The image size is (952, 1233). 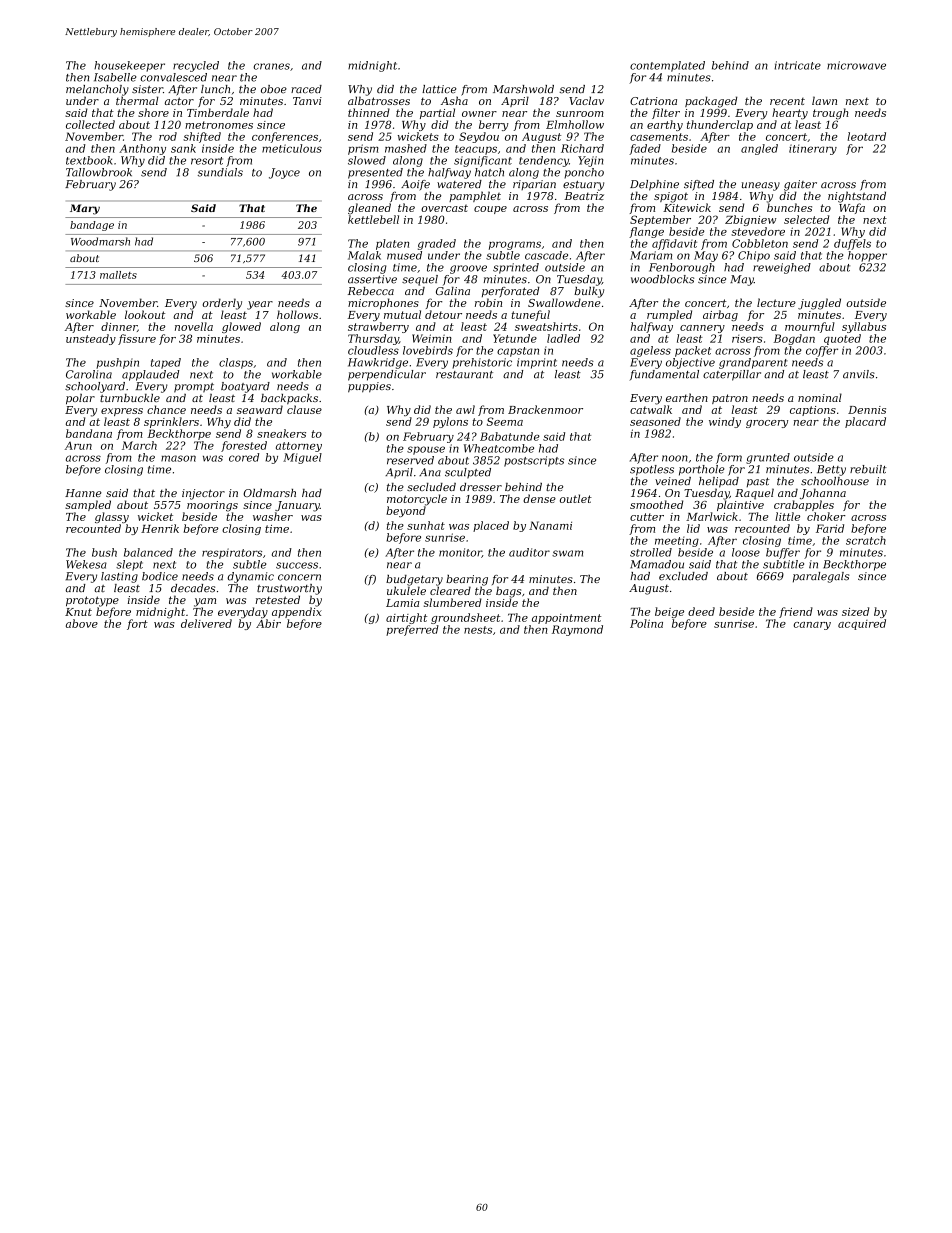 What do you see at coordinates (761, 186) in the image?
I see `uneasy` at bounding box center [761, 186].
